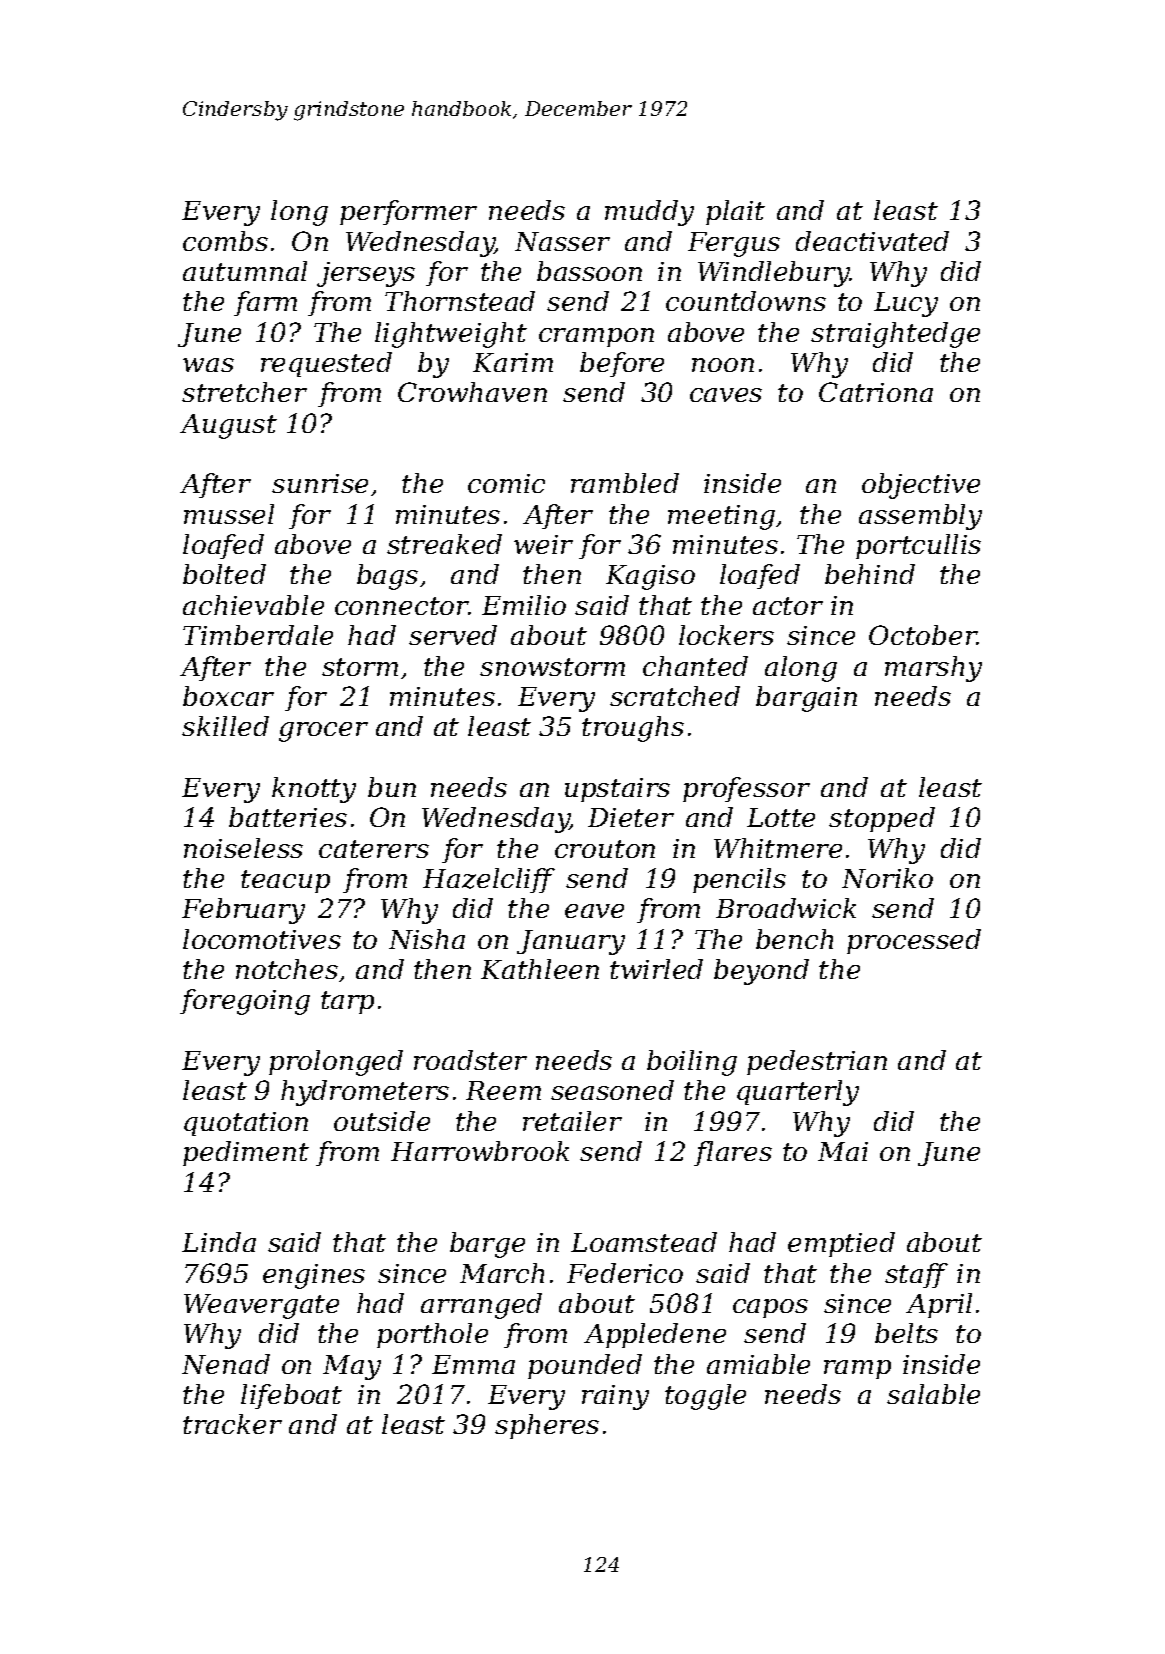 This page has height=1654, width=1165. I want to click on Loamstead, so click(644, 1242).
